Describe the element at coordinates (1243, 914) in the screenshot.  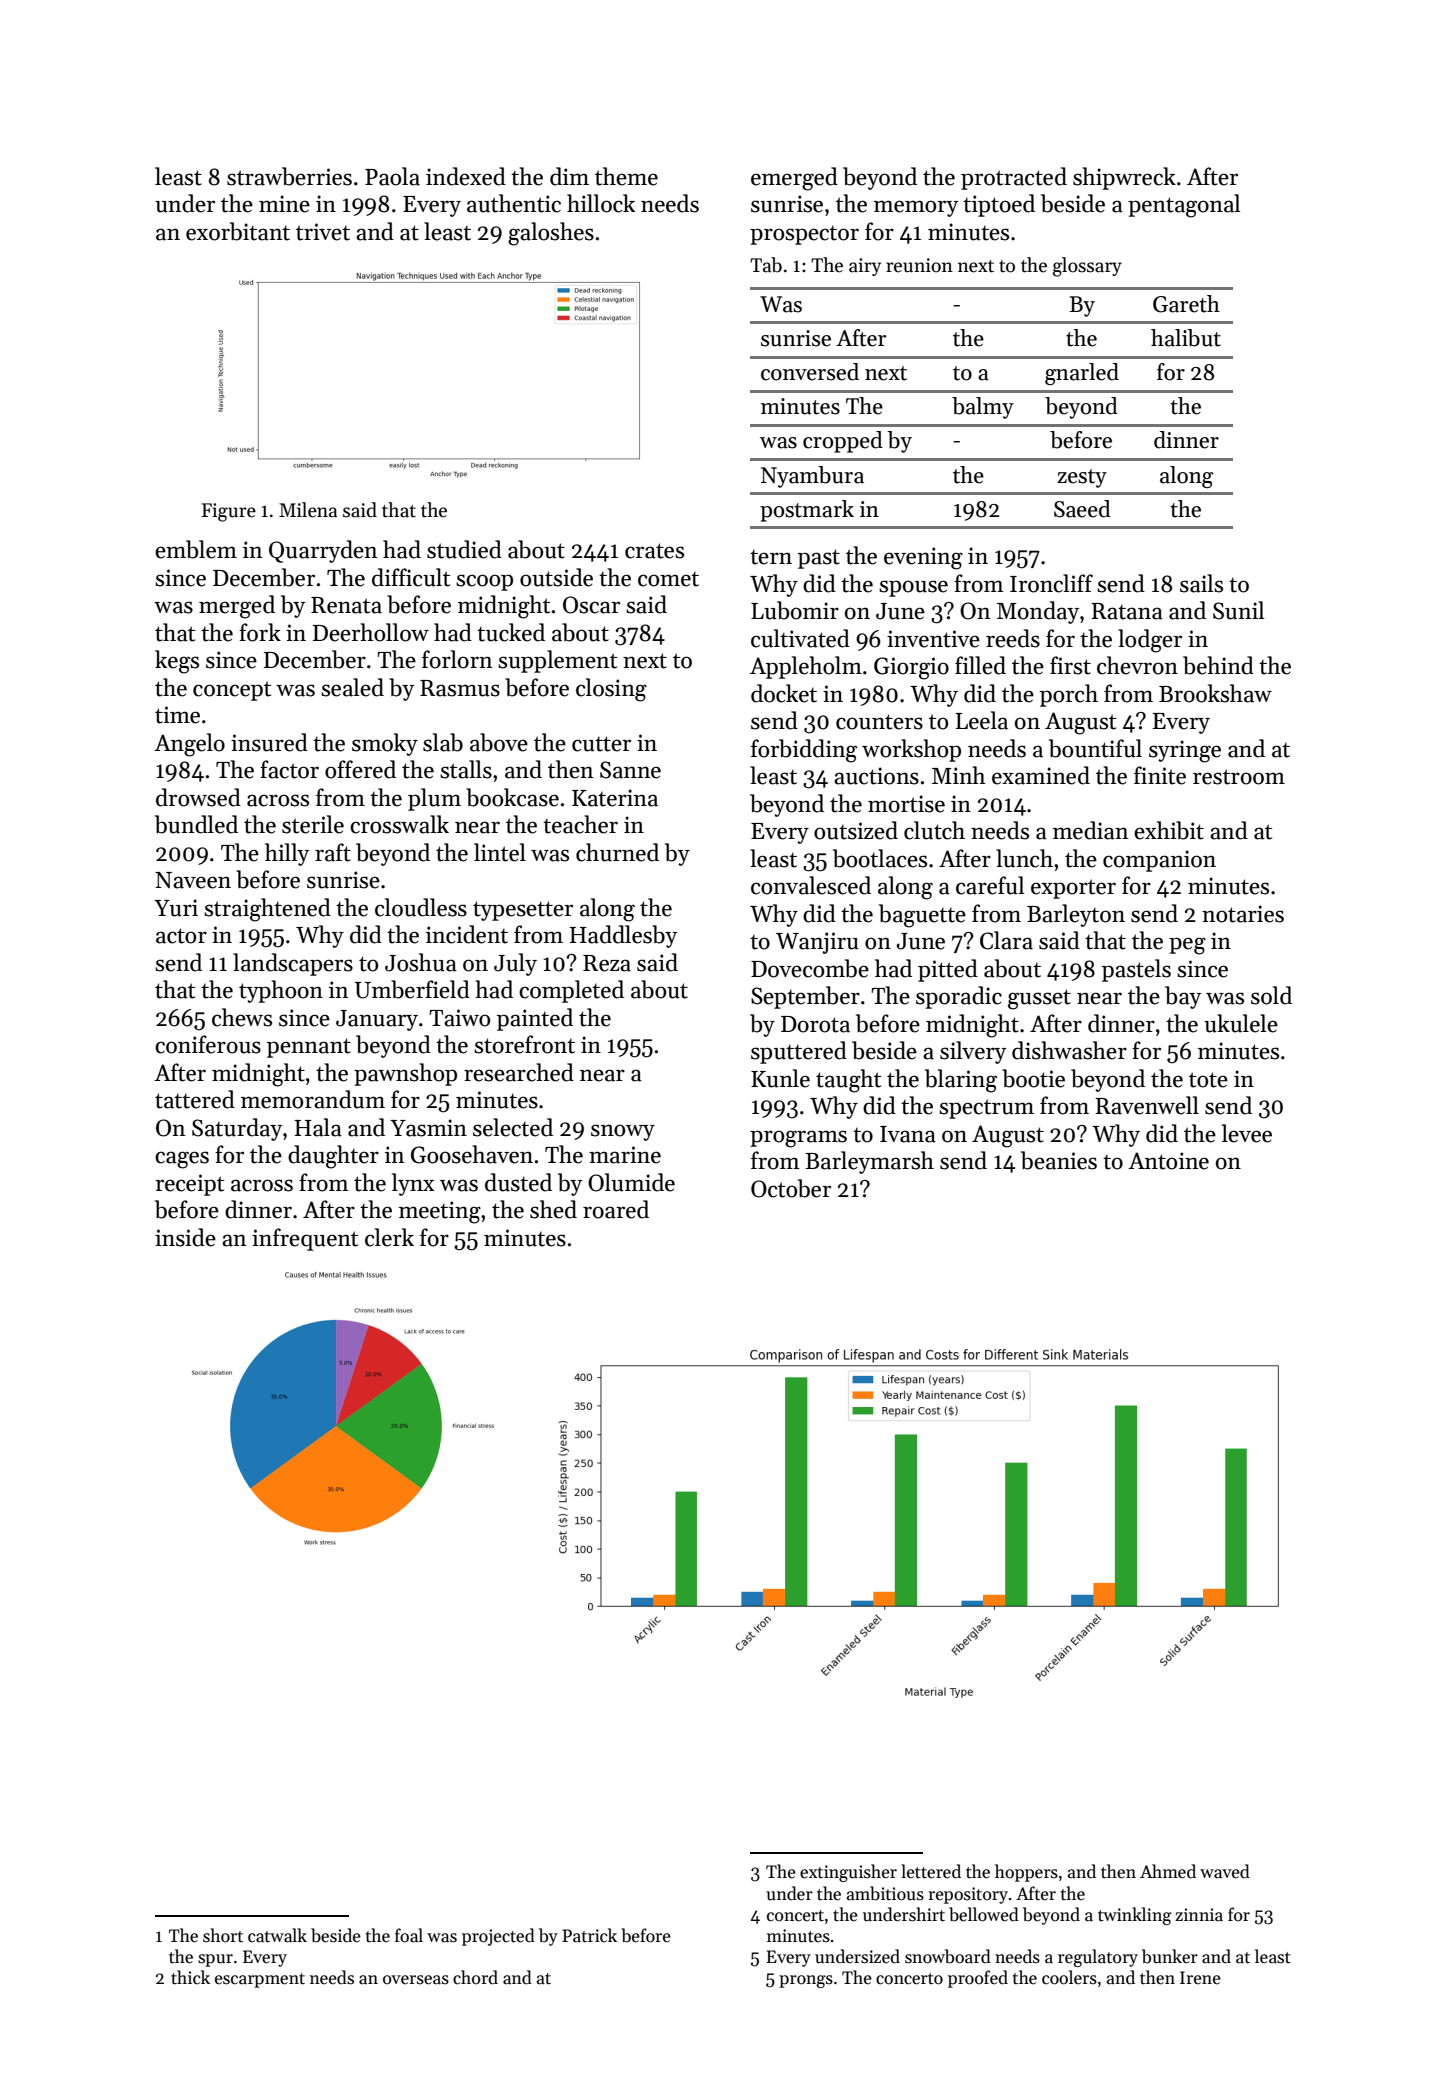
I see `notaries` at that location.
